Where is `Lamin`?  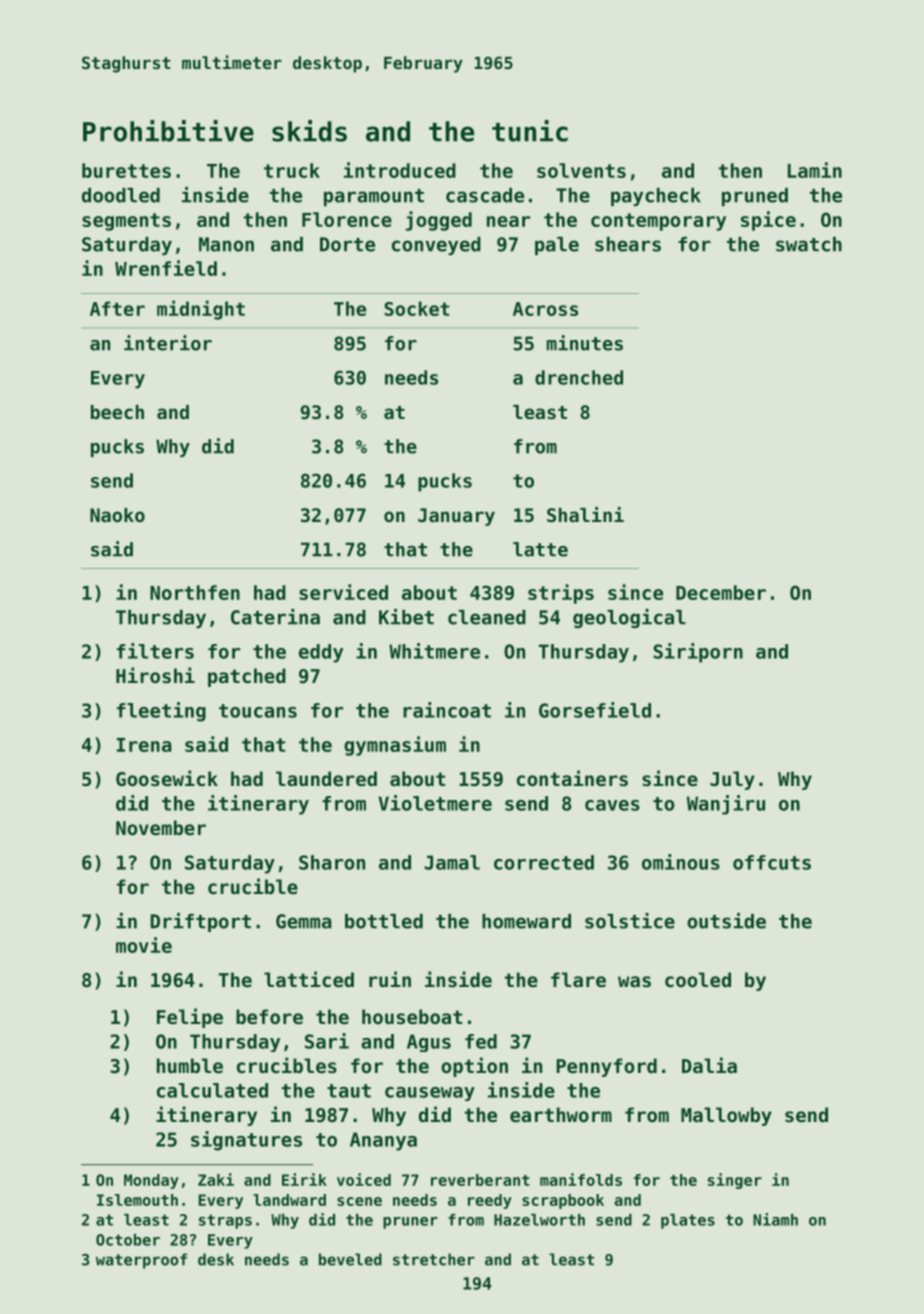 Lamin is located at coordinates (815, 170).
